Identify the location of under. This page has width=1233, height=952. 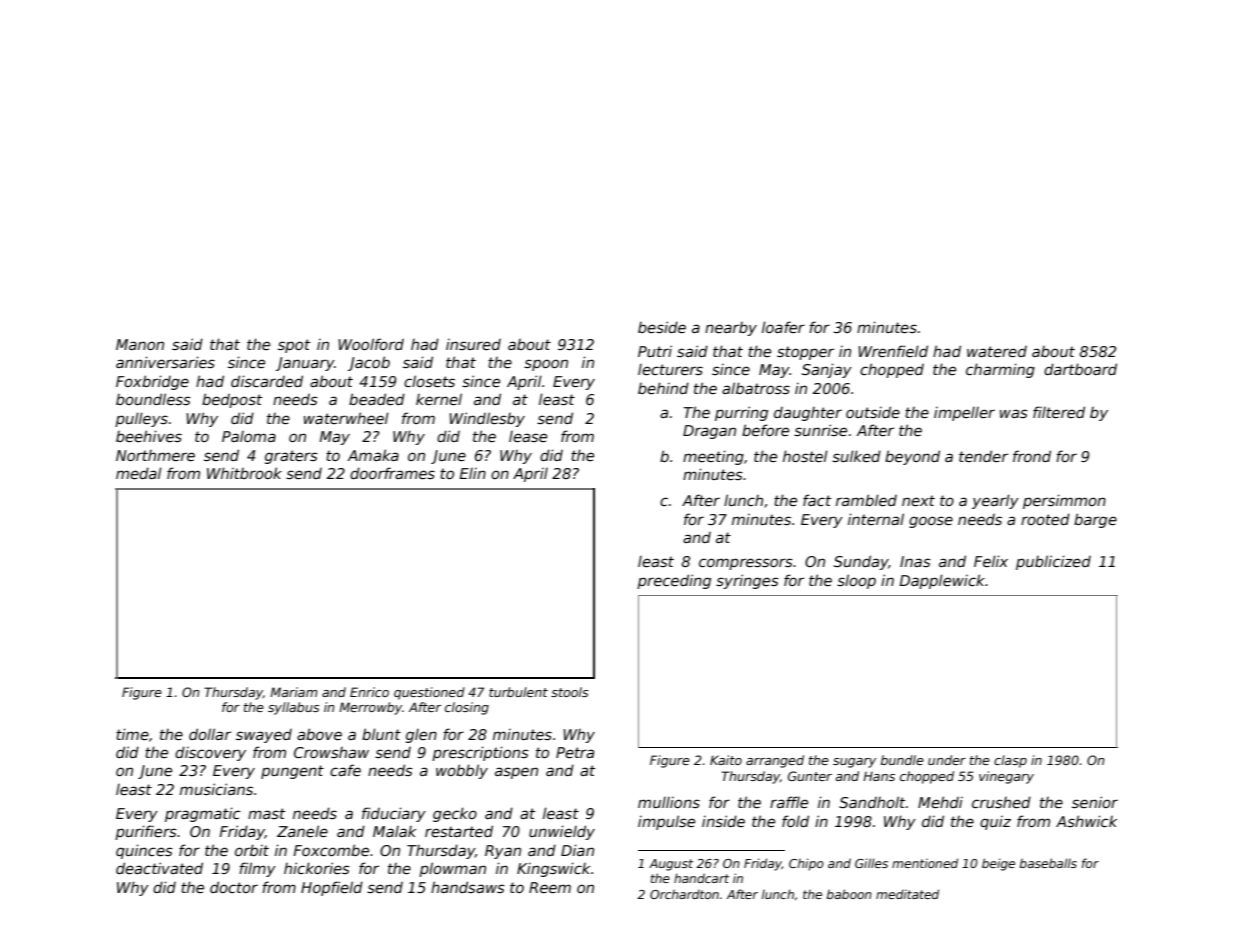
(947, 760).
